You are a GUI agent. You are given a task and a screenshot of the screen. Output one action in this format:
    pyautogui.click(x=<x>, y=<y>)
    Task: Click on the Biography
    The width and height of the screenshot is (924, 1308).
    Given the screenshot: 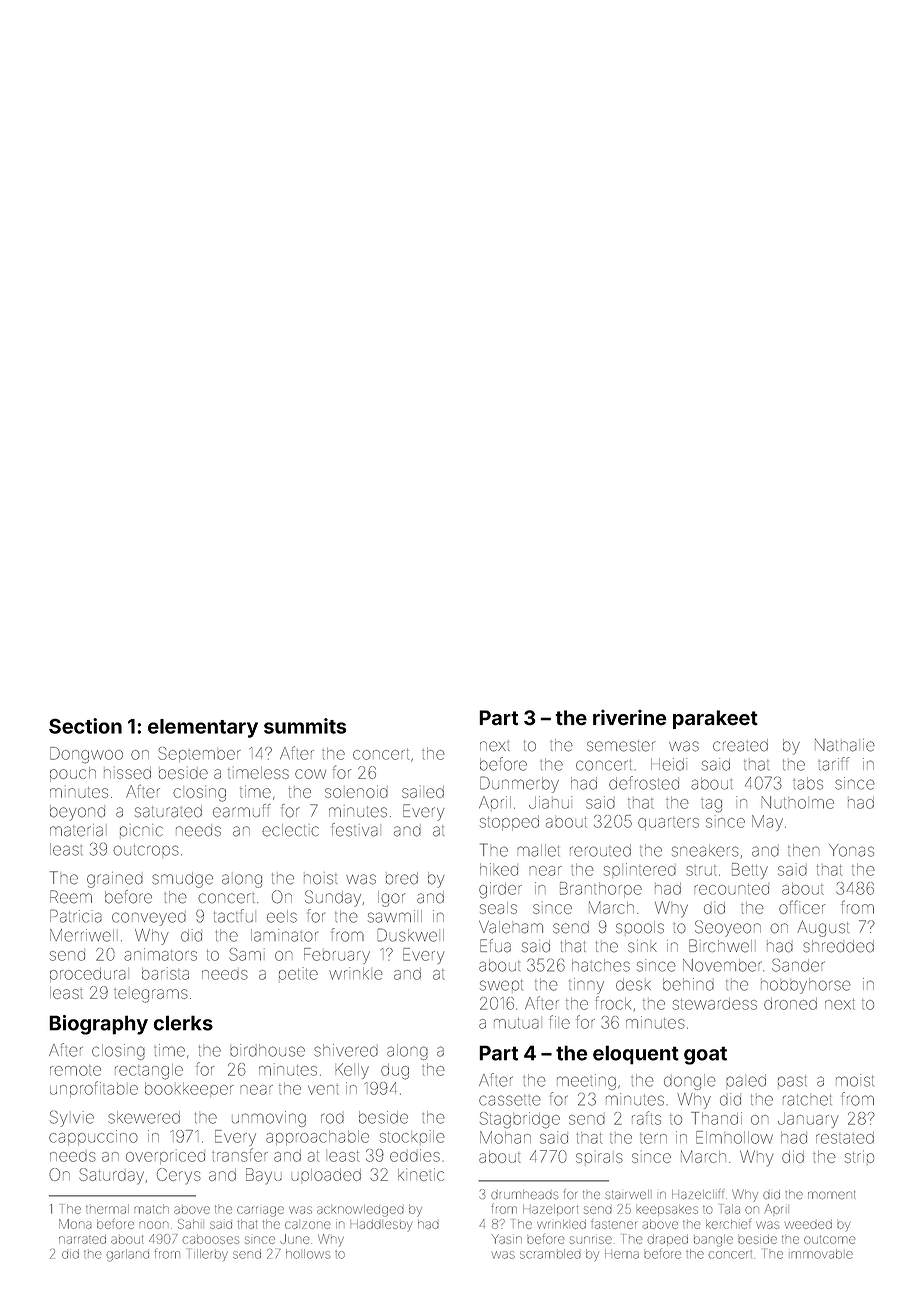 What is the action you would take?
    pyautogui.click(x=98, y=1025)
